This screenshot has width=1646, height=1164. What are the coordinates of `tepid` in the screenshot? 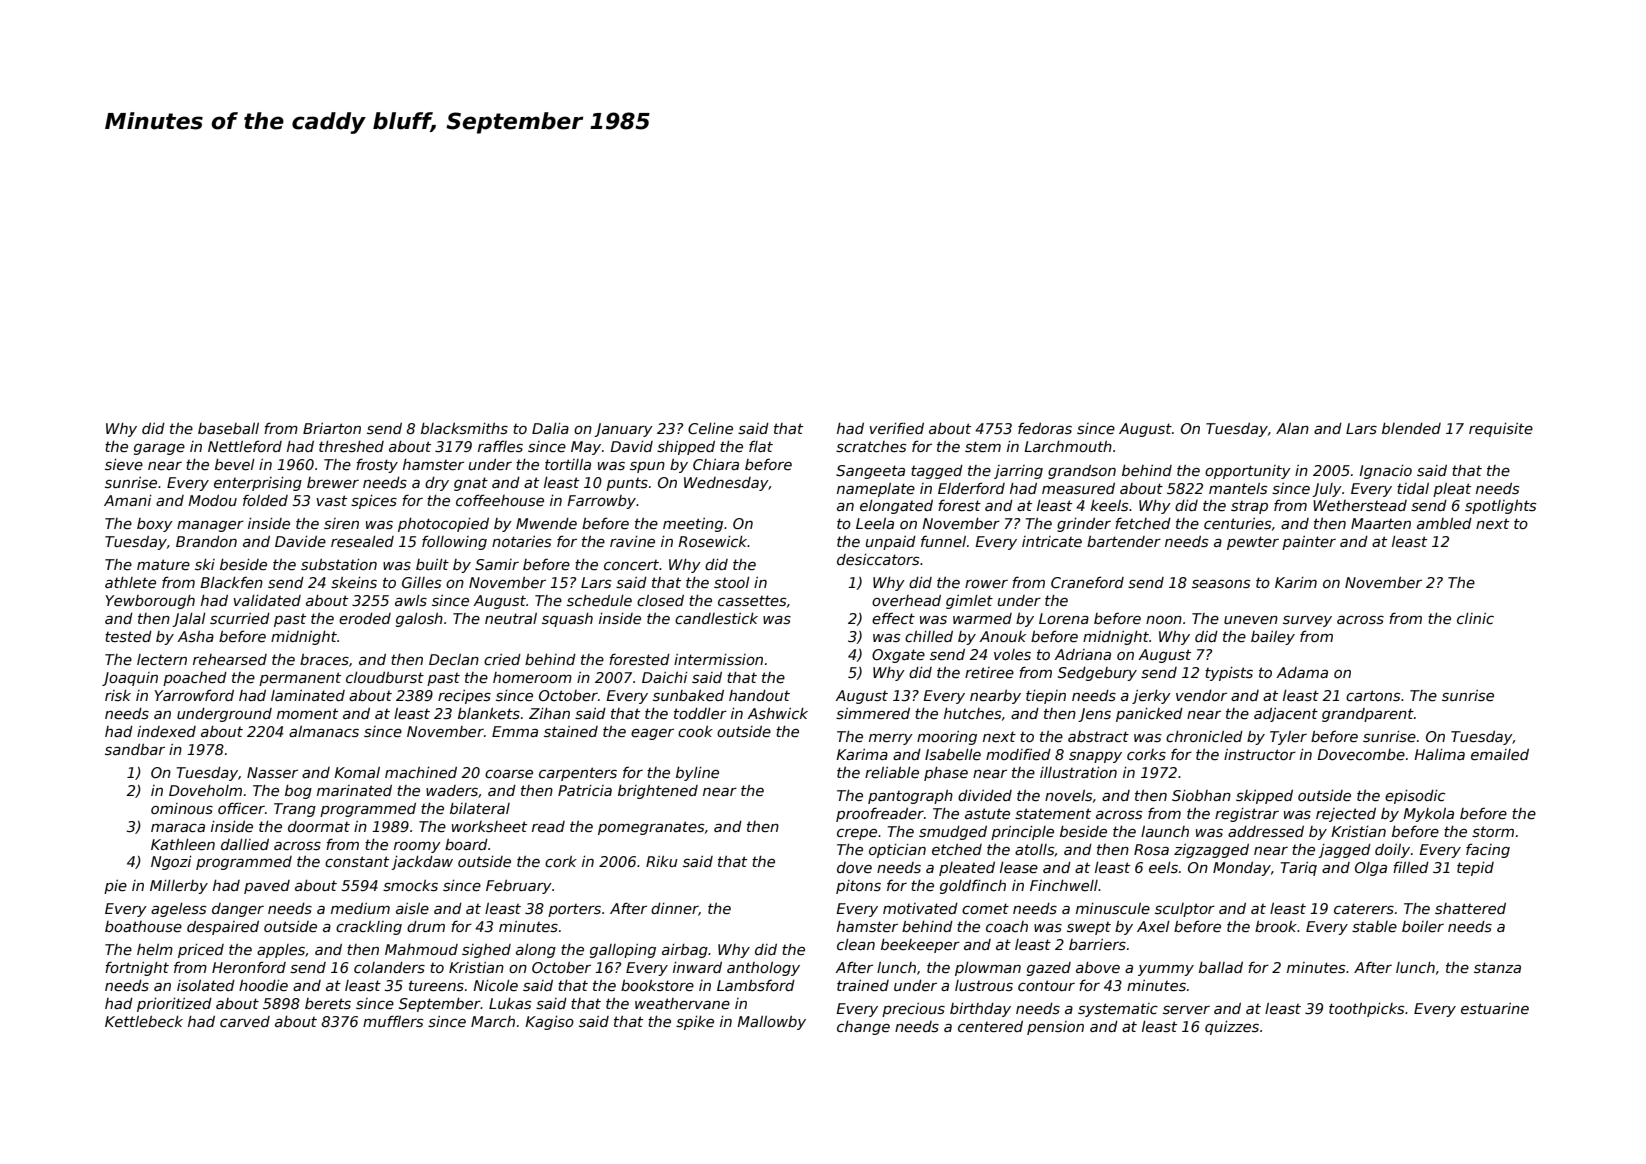 It's located at (1475, 869).
